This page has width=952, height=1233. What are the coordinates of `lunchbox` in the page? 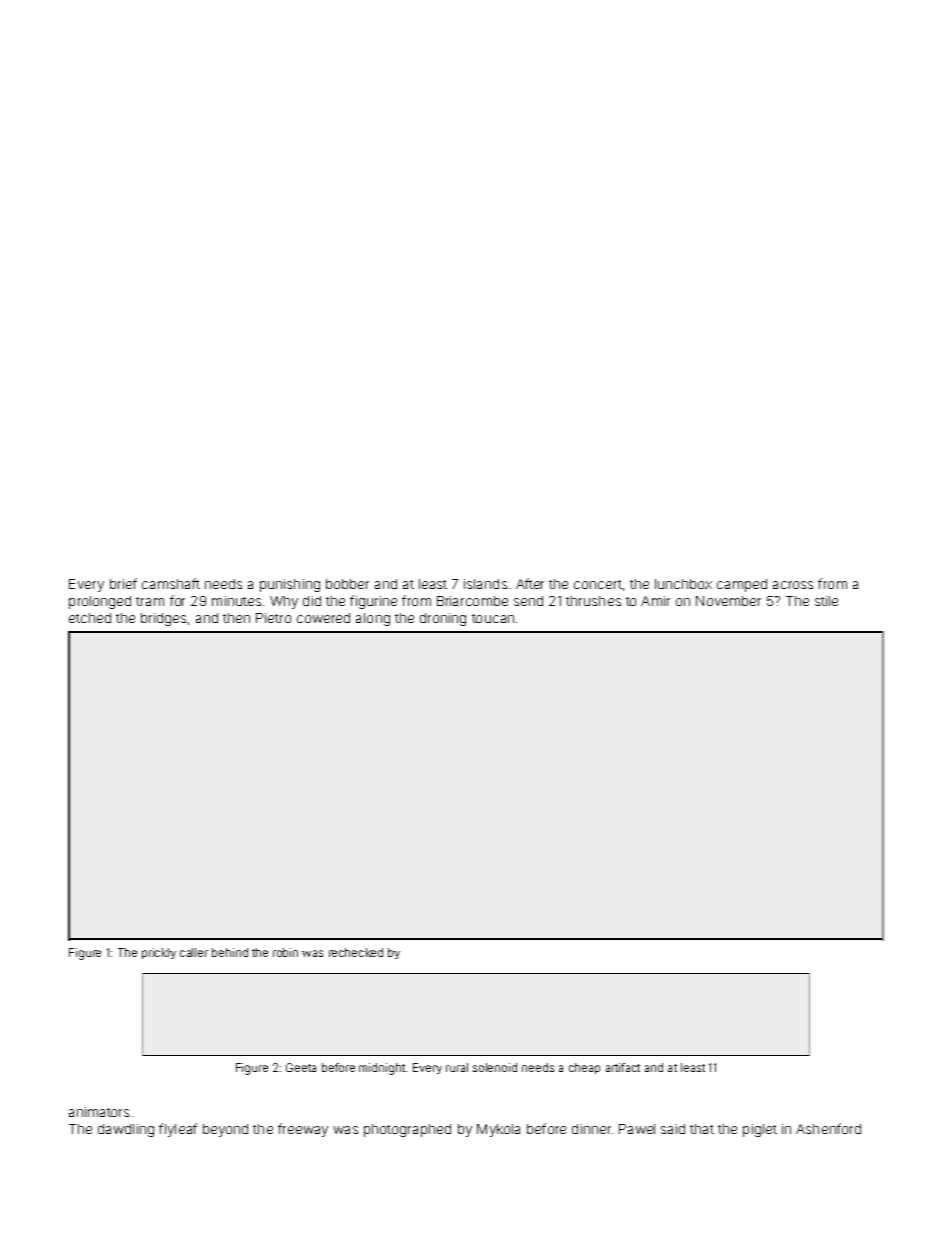 It's located at (683, 584).
